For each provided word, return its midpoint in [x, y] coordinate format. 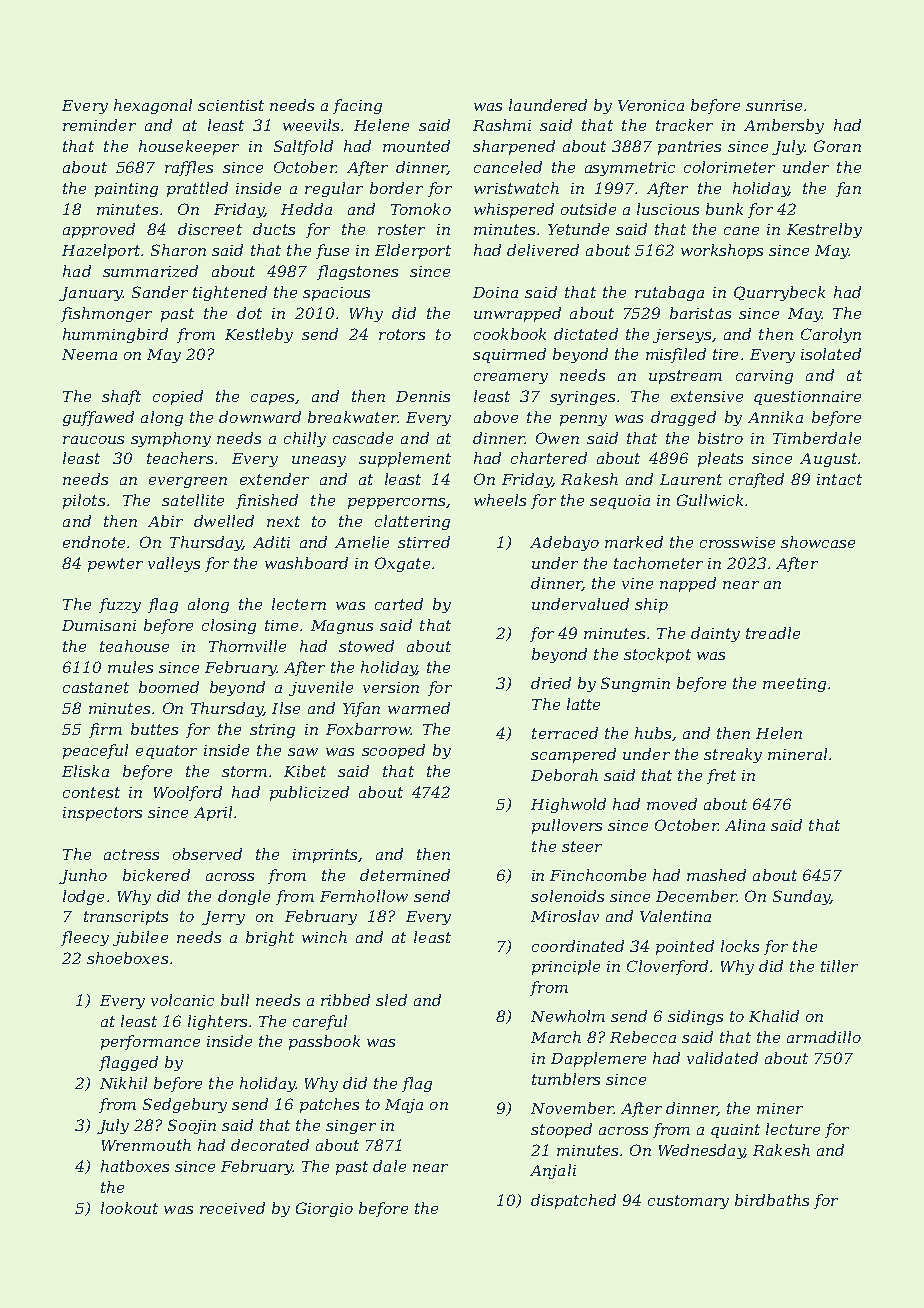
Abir [165, 521]
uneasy [319, 461]
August [828, 460]
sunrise [774, 105]
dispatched [573, 1201]
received [232, 1208]
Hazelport [101, 251]
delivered [543, 250]
